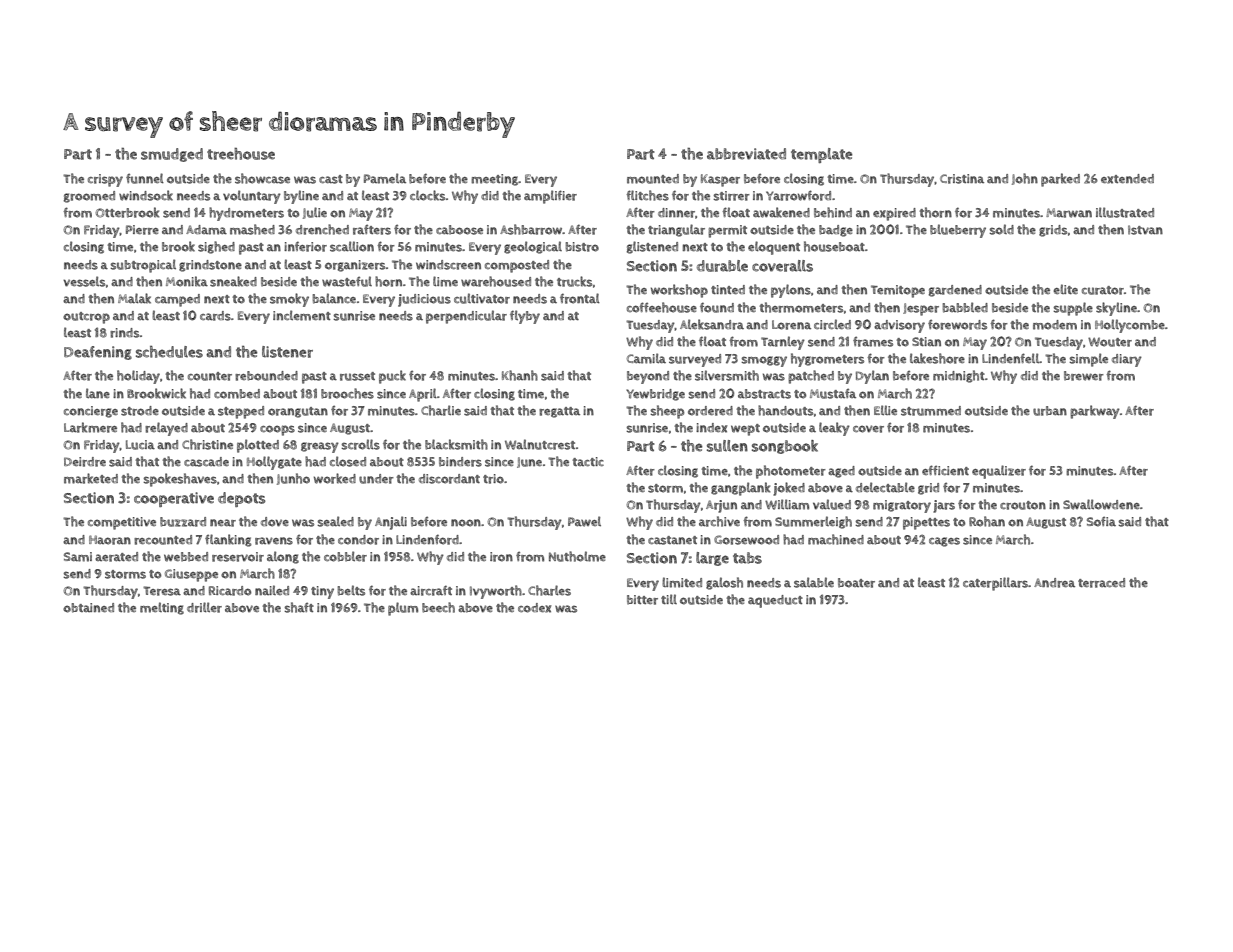  What do you see at coordinates (894, 214) in the screenshot?
I see `expired` at bounding box center [894, 214].
